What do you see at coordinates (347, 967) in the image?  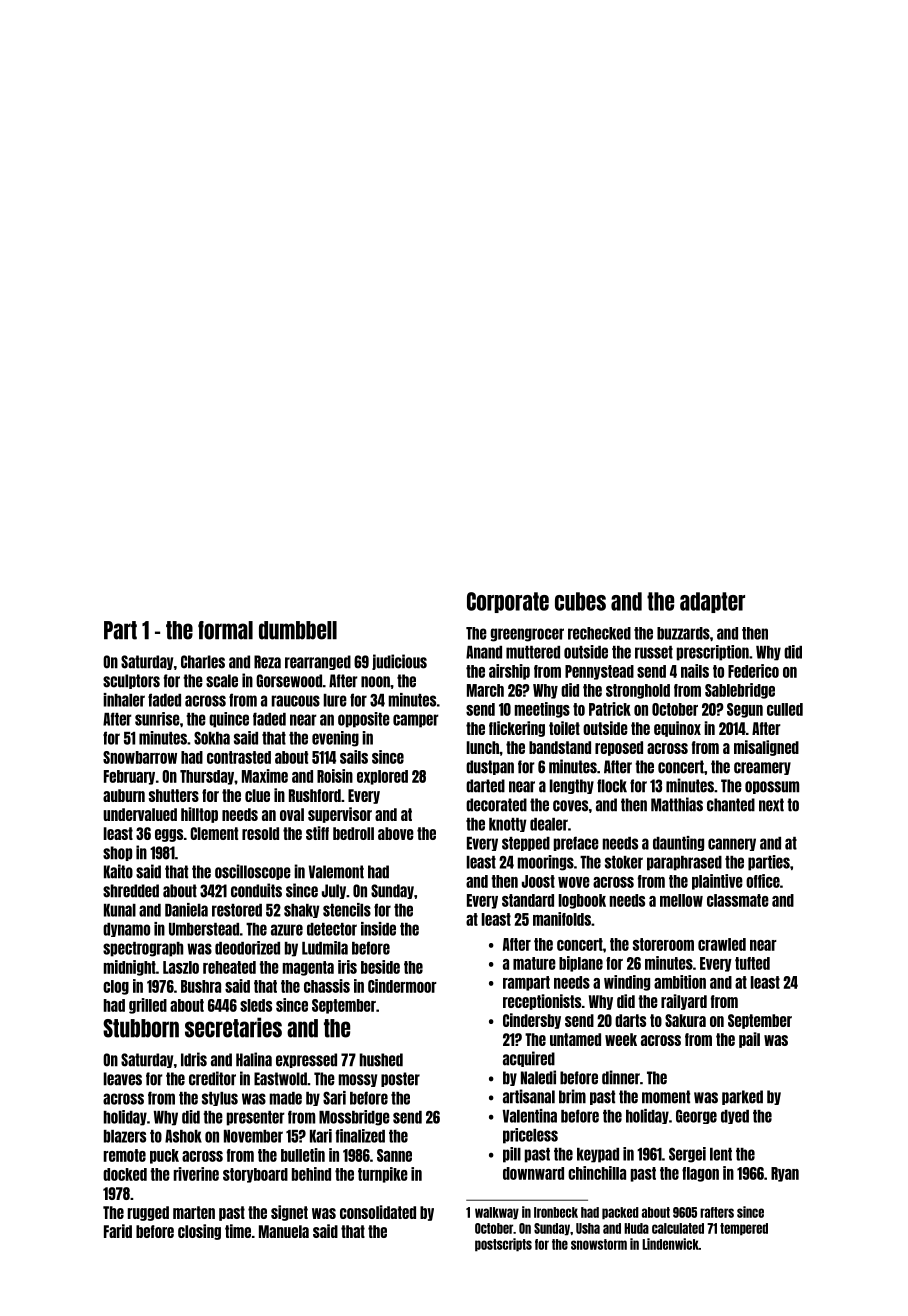 I see `iris` at bounding box center [347, 967].
